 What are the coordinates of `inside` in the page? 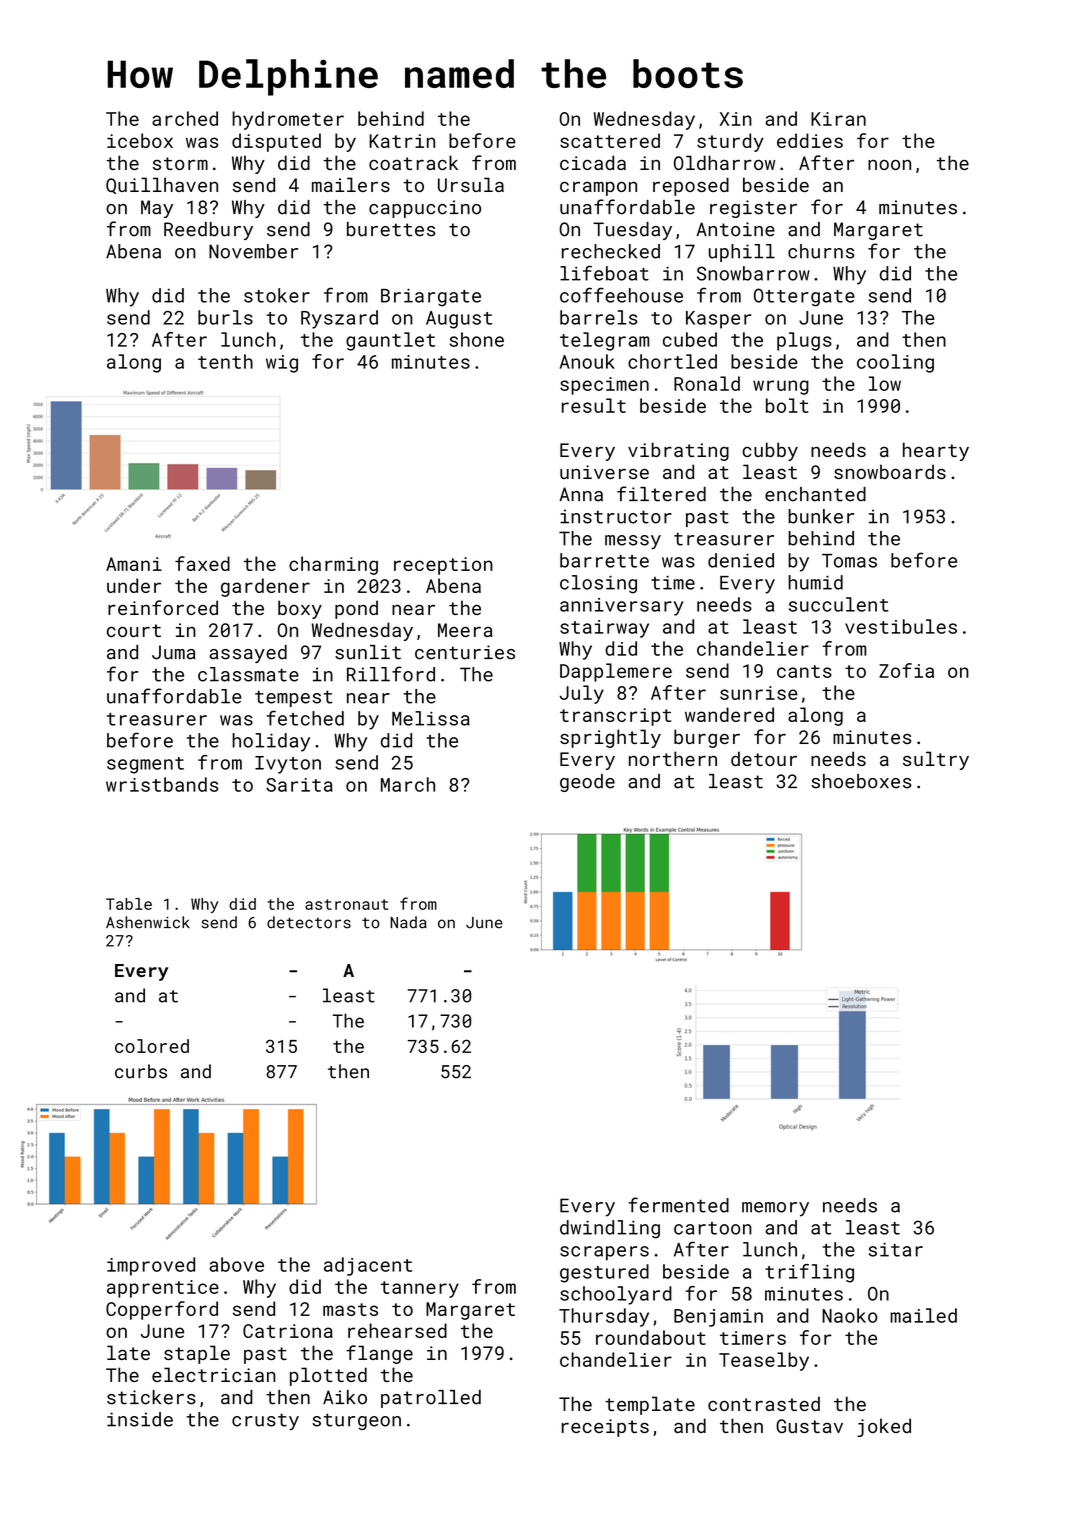 It's located at (140, 1419).
